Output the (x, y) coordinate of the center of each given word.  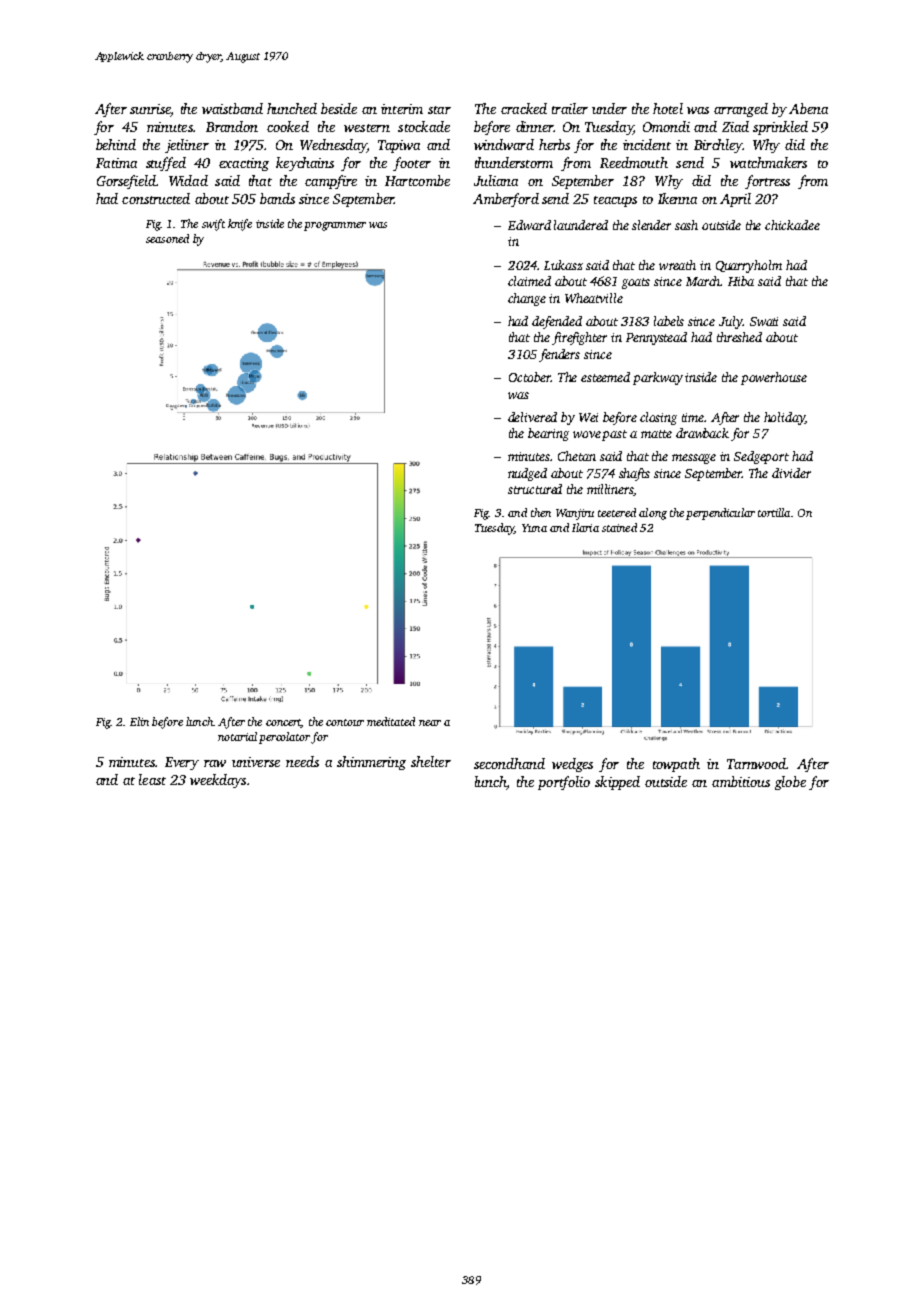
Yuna (534, 528)
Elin (139, 721)
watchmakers (768, 162)
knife (240, 225)
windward (504, 144)
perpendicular (720, 514)
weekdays (218, 781)
